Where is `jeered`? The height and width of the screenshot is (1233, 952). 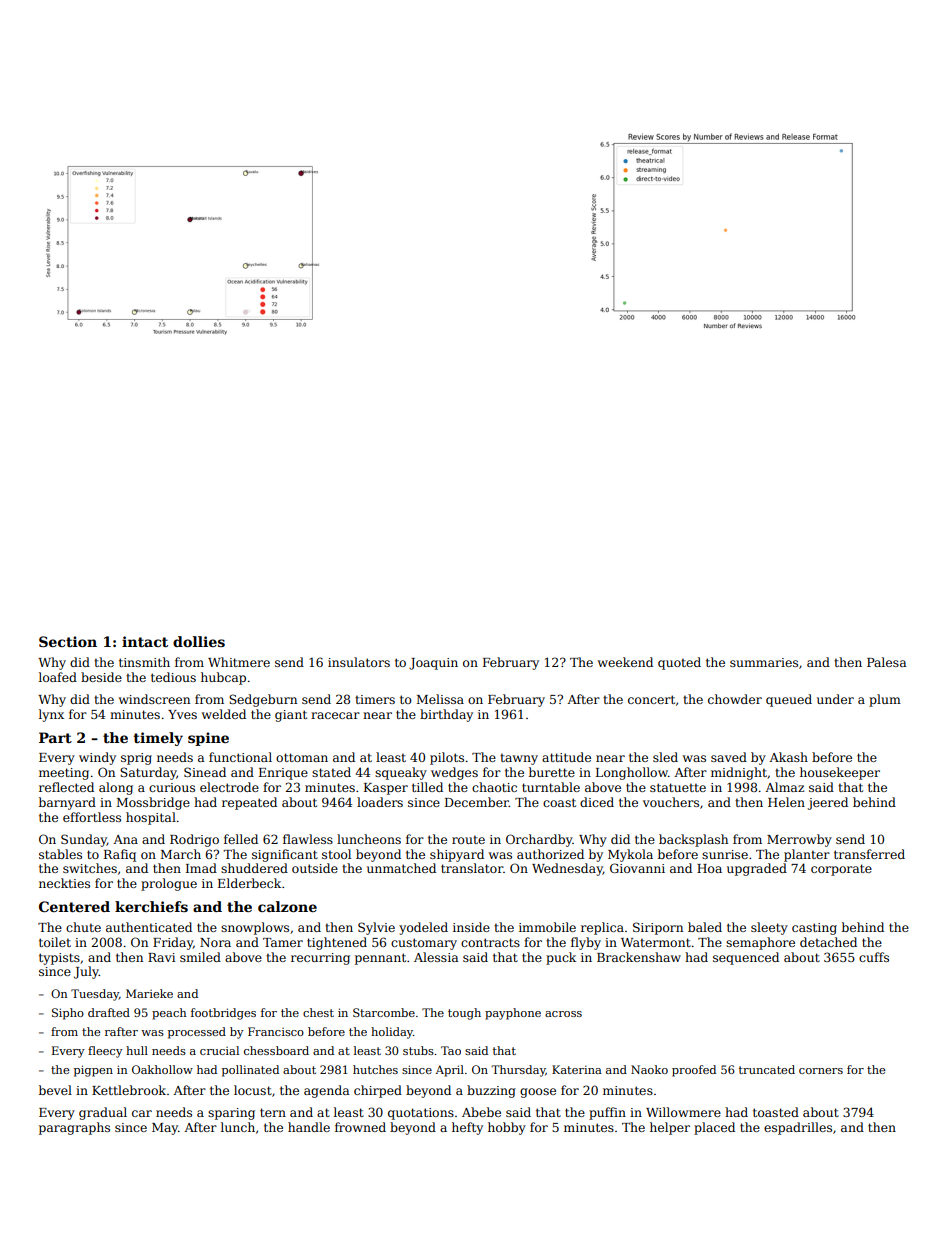 jeered is located at coordinates (827, 803).
